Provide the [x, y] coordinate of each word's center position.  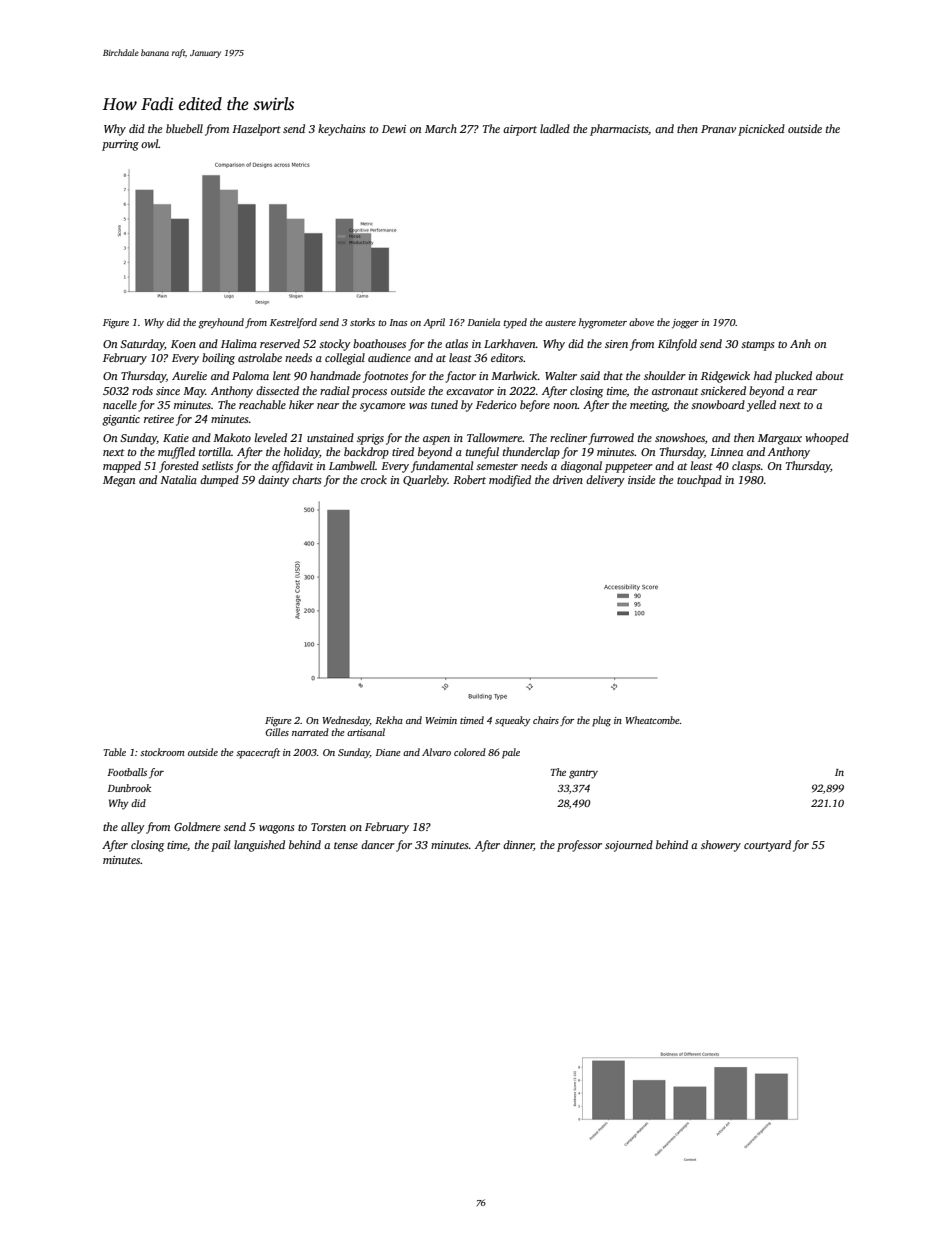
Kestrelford [293, 323]
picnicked [761, 130]
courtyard [767, 846]
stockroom [162, 752]
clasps [746, 467]
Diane [388, 752]
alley [133, 828]
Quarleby [425, 481]
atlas [456, 343]
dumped [219, 481]
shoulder [665, 375]
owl [150, 143]
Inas [398, 322]
